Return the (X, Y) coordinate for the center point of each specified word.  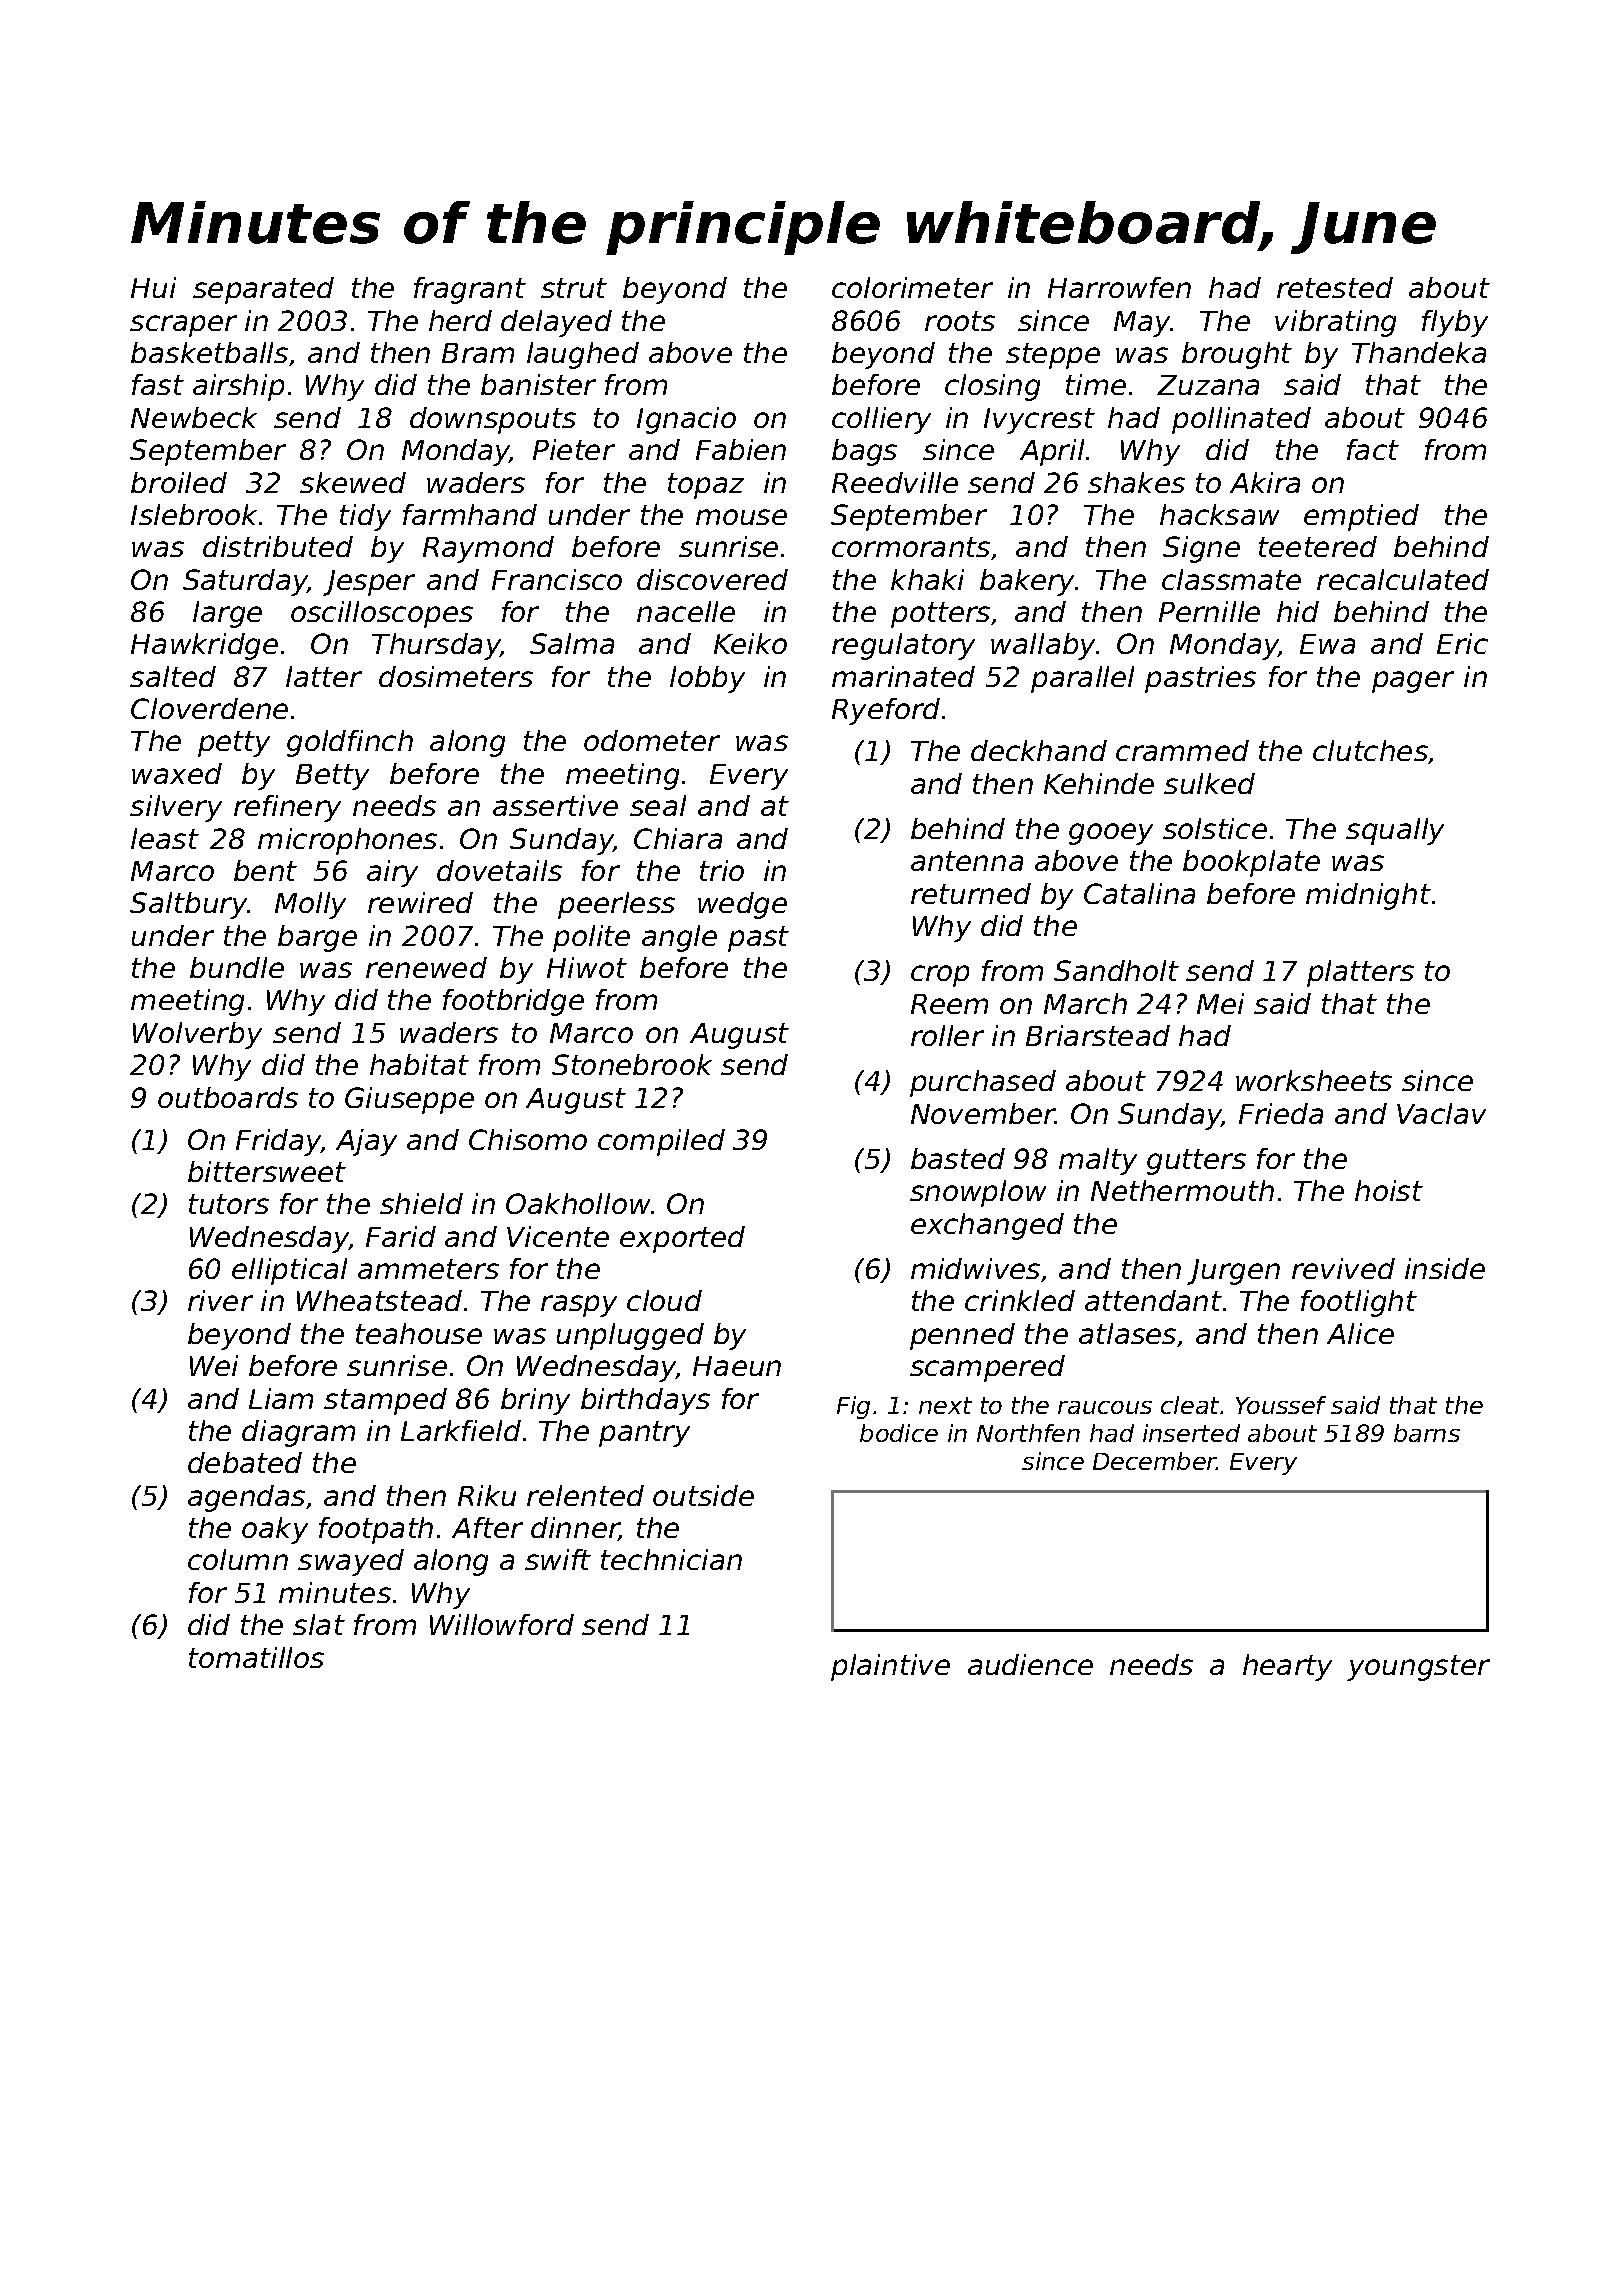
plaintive (890, 1667)
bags (864, 452)
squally (1395, 831)
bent (265, 870)
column (238, 1559)
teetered (1318, 546)
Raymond (488, 549)
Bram (478, 353)
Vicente (558, 1236)
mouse (741, 517)
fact (1373, 449)
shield (421, 1203)
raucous (1105, 1407)
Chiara (678, 838)
